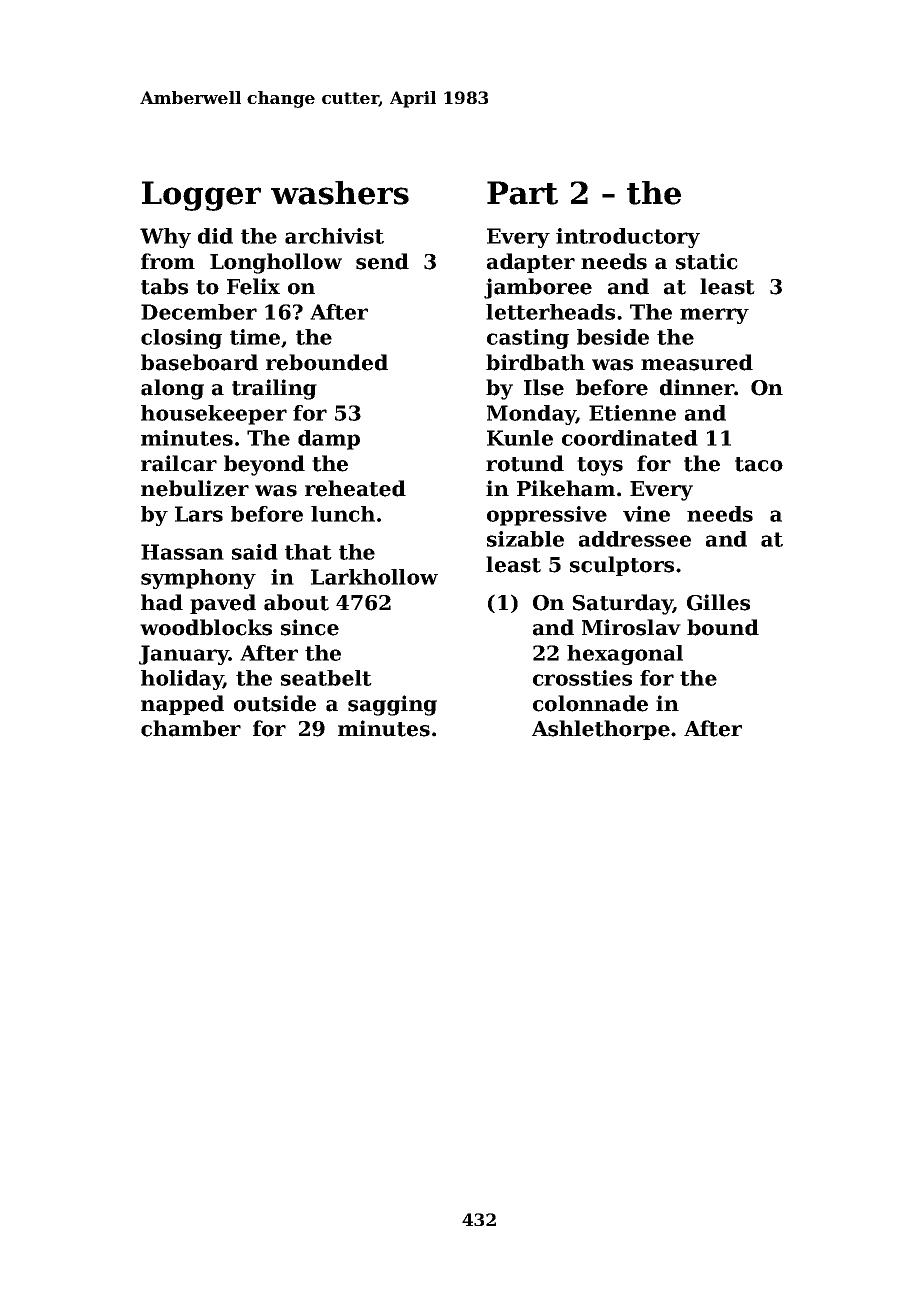 The image size is (924, 1311). I want to click on sagging, so click(392, 705).
